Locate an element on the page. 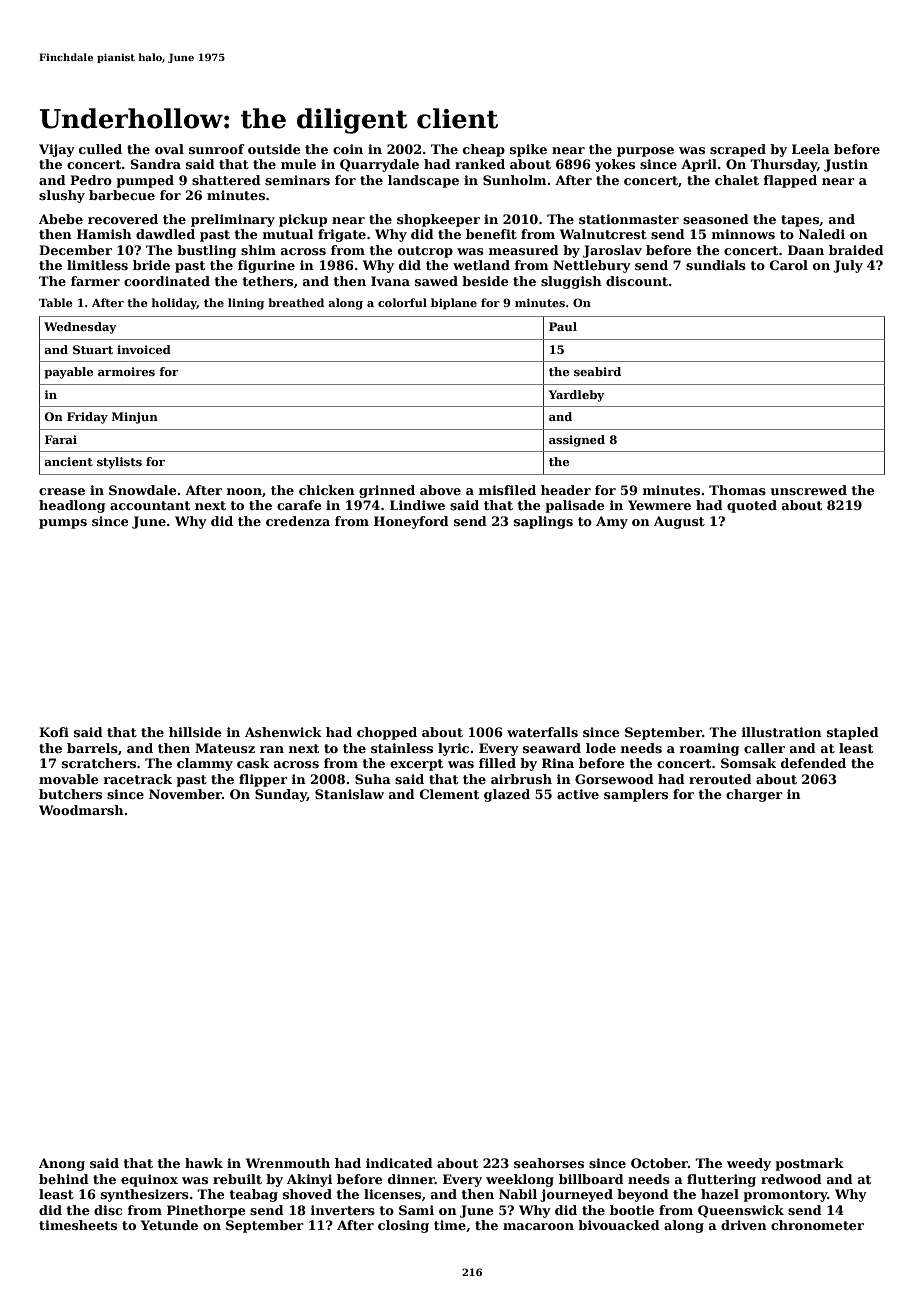 The image size is (924, 1308). unscrewed is located at coordinates (808, 490).
